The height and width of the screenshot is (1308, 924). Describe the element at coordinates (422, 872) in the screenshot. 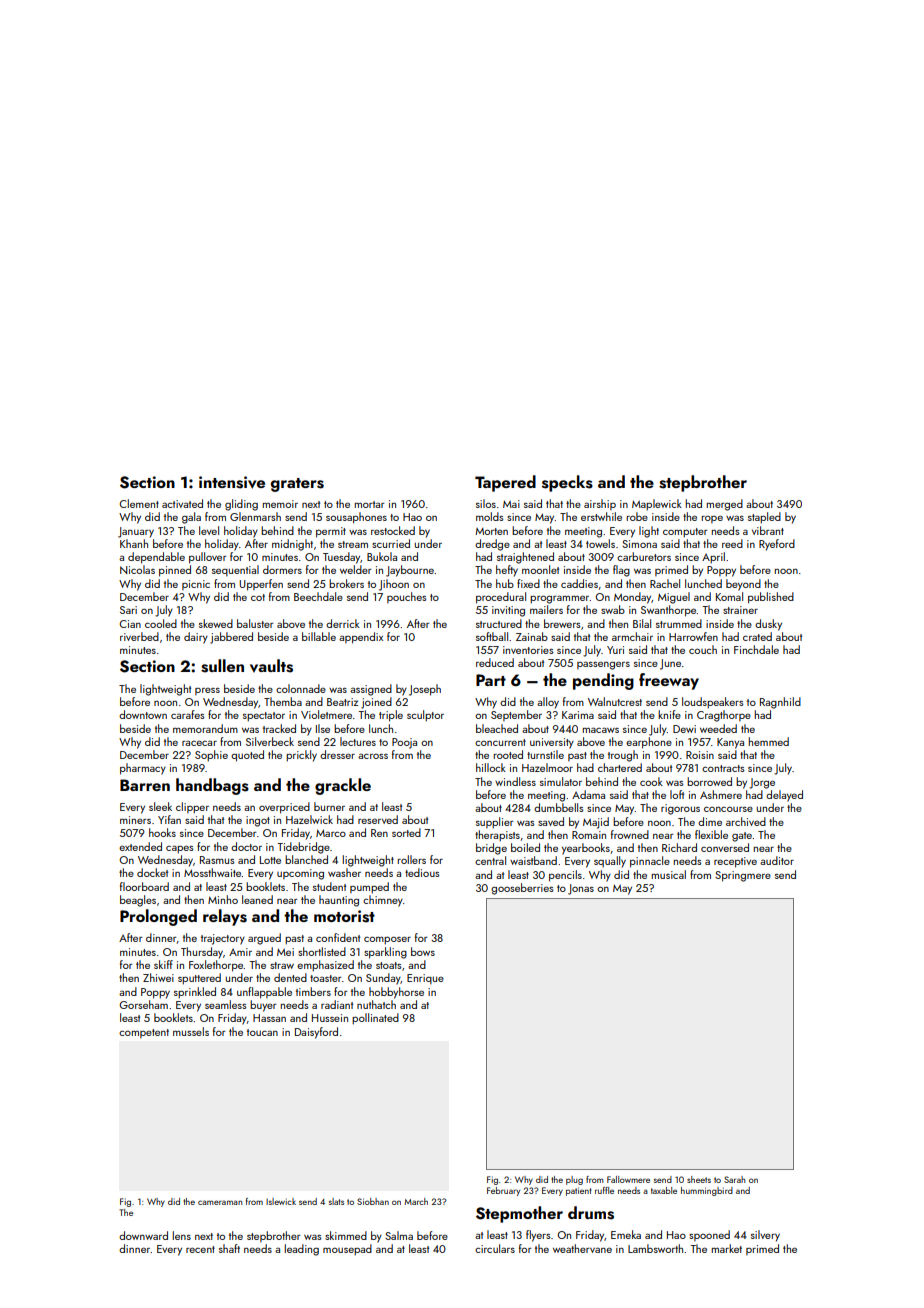

I see `tedious` at that location.
